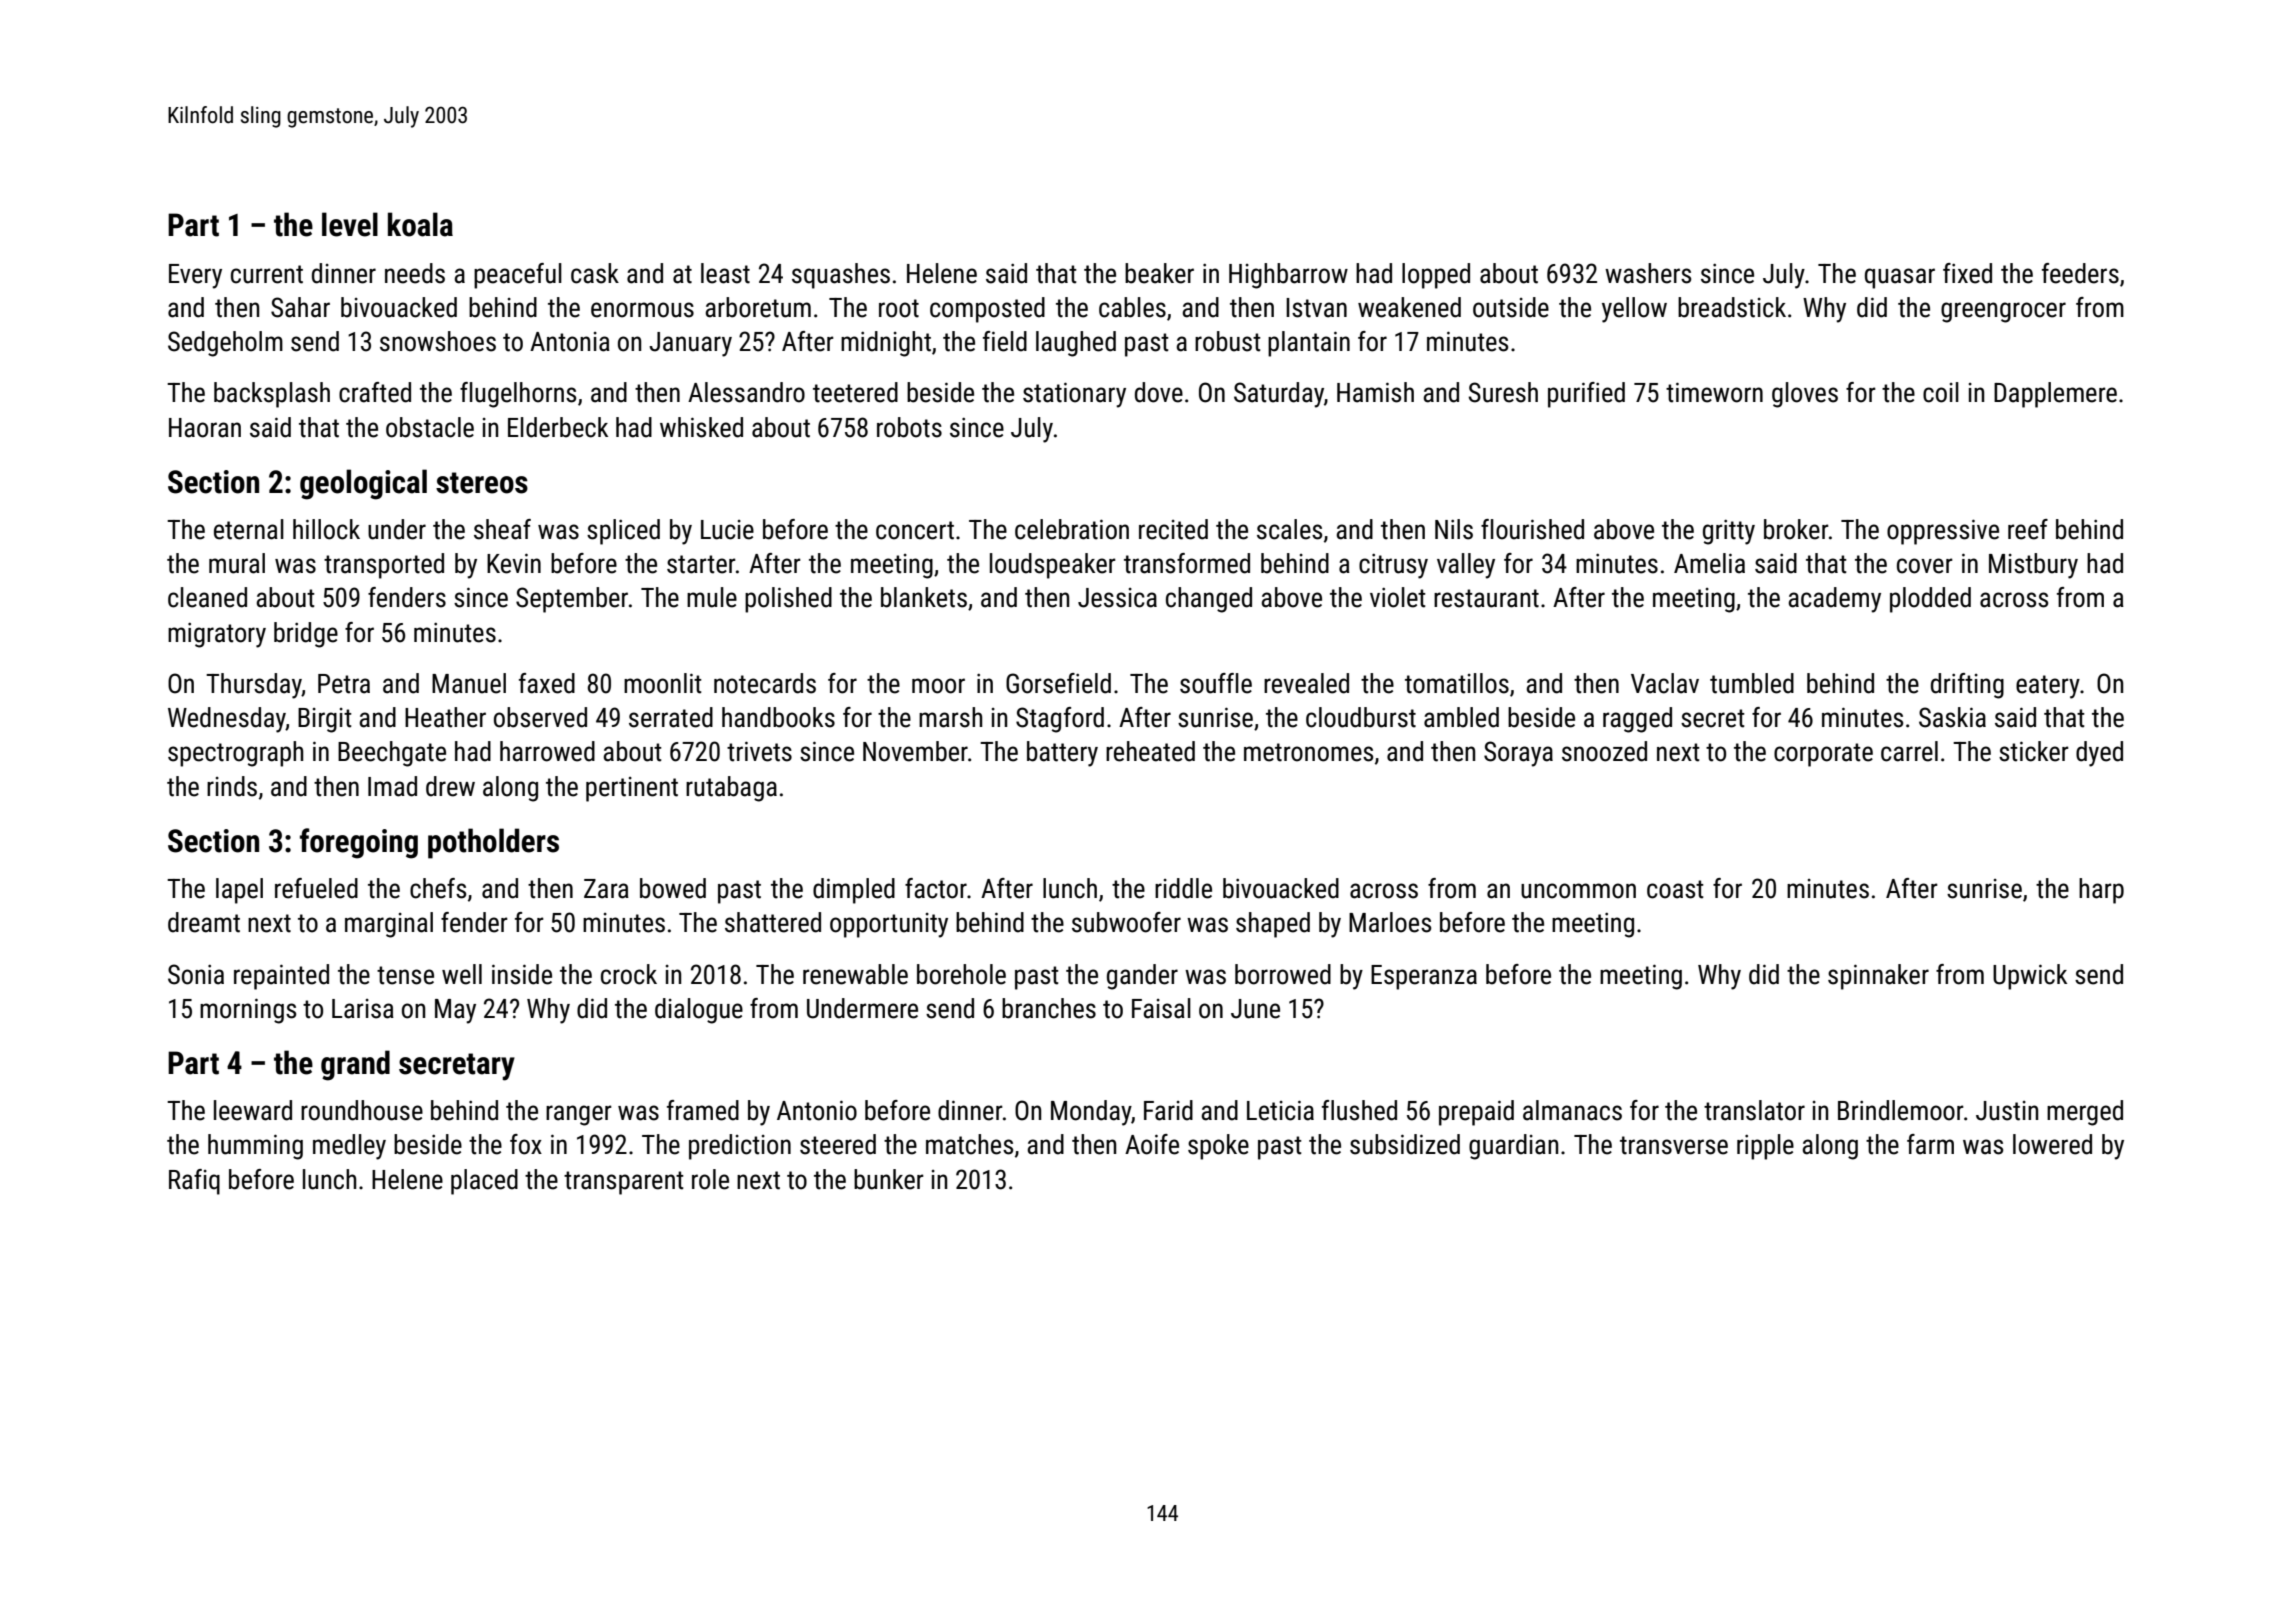  What do you see at coordinates (281, 977) in the page?
I see `repainted` at bounding box center [281, 977].
